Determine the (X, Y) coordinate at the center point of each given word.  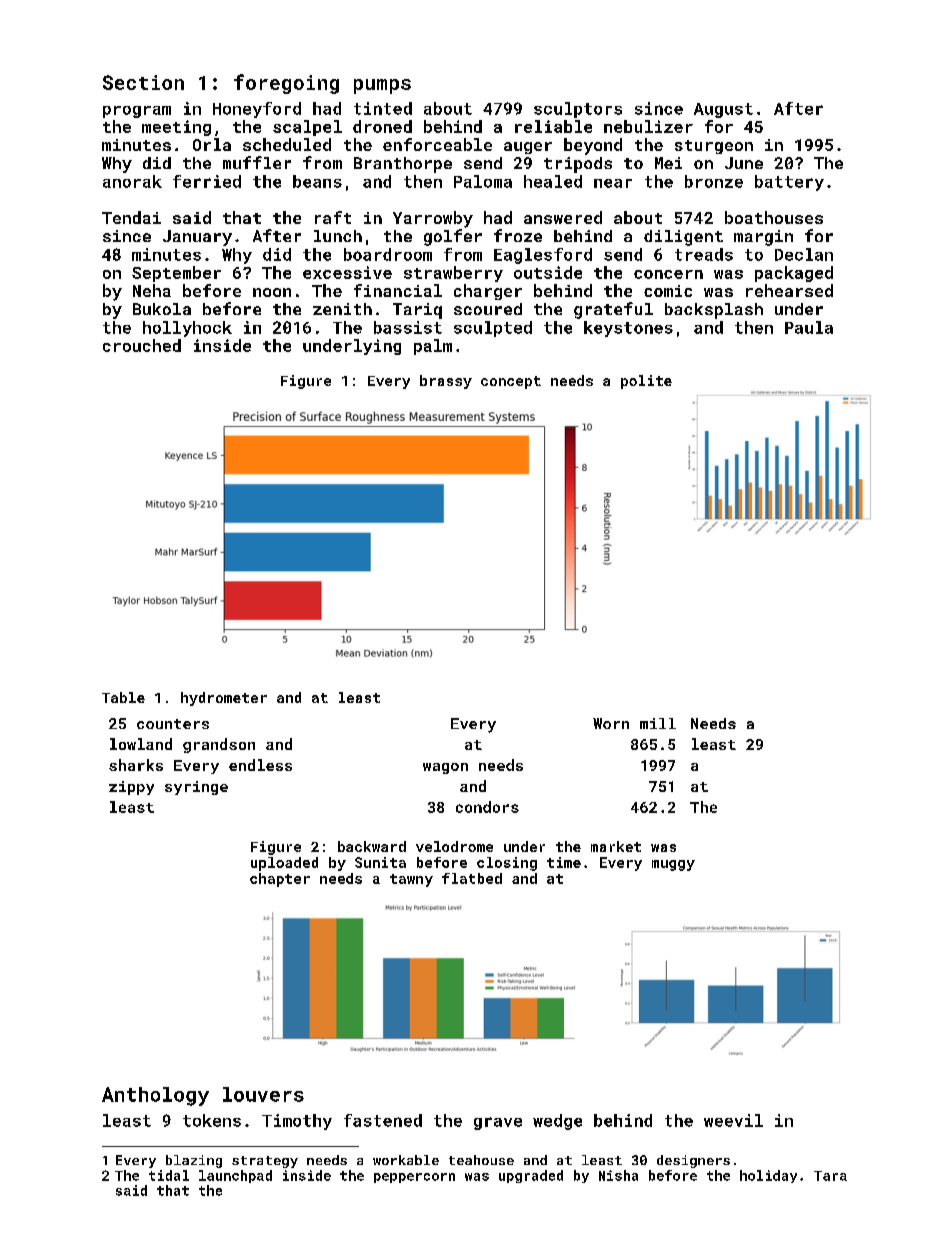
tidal (169, 1175)
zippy (131, 788)
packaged (794, 274)
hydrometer (224, 699)
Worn (611, 723)
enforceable (437, 144)
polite (646, 382)
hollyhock (187, 329)
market (616, 846)
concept (511, 382)
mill (658, 723)
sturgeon (714, 147)
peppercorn (414, 1178)
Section (143, 82)
